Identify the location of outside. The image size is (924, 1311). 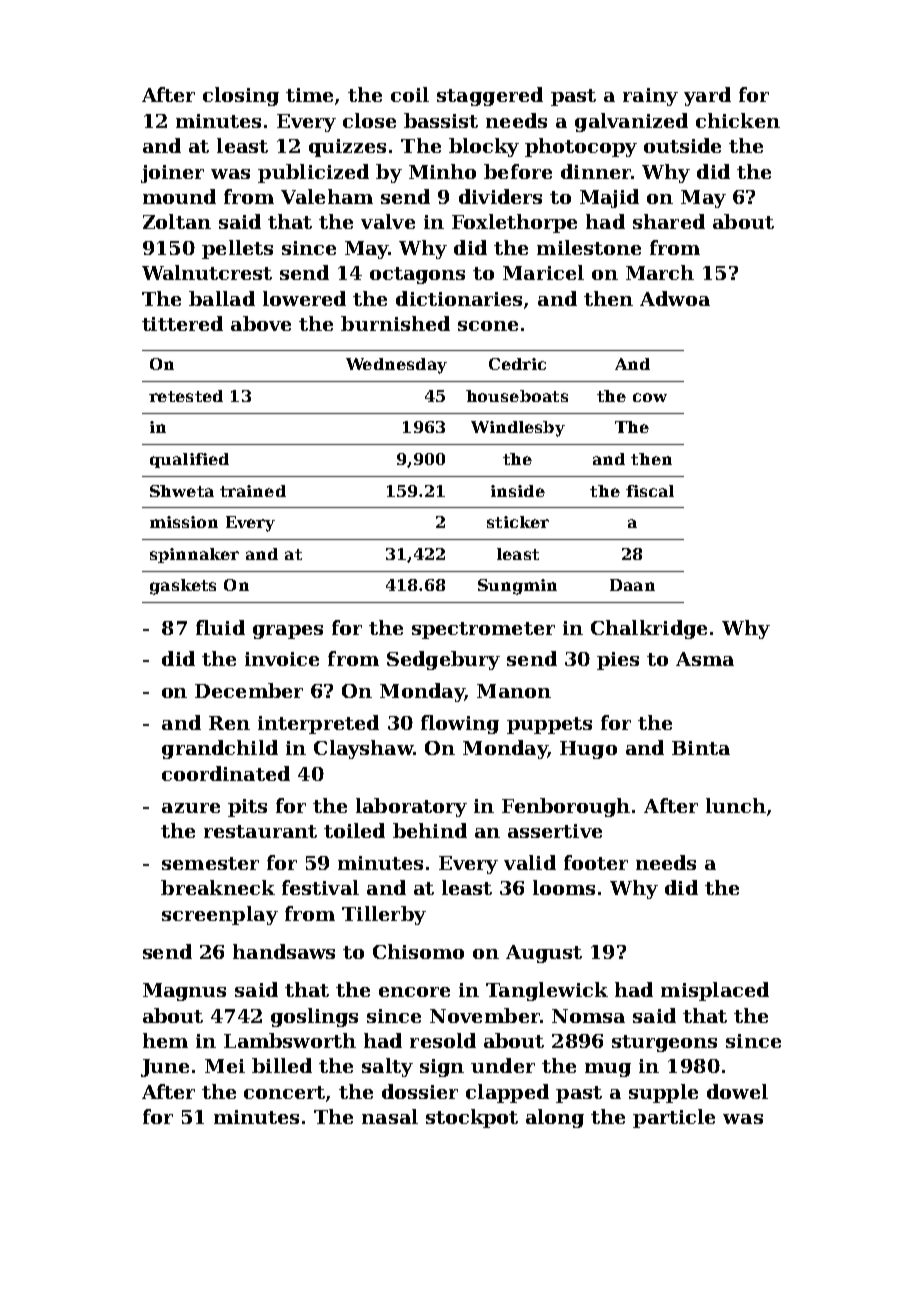
(682, 145).
